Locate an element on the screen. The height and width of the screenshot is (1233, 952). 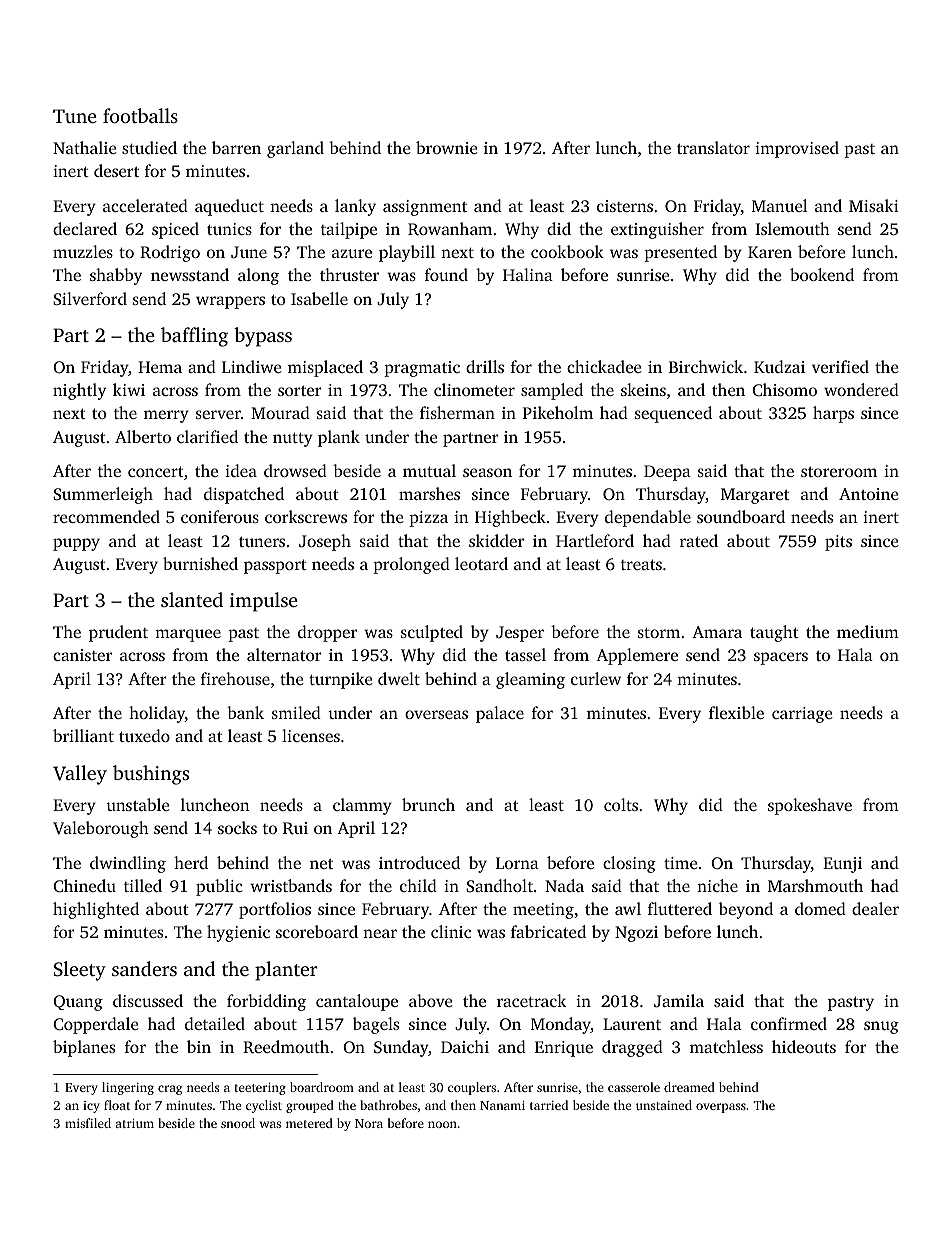
brownie is located at coordinates (446, 147).
